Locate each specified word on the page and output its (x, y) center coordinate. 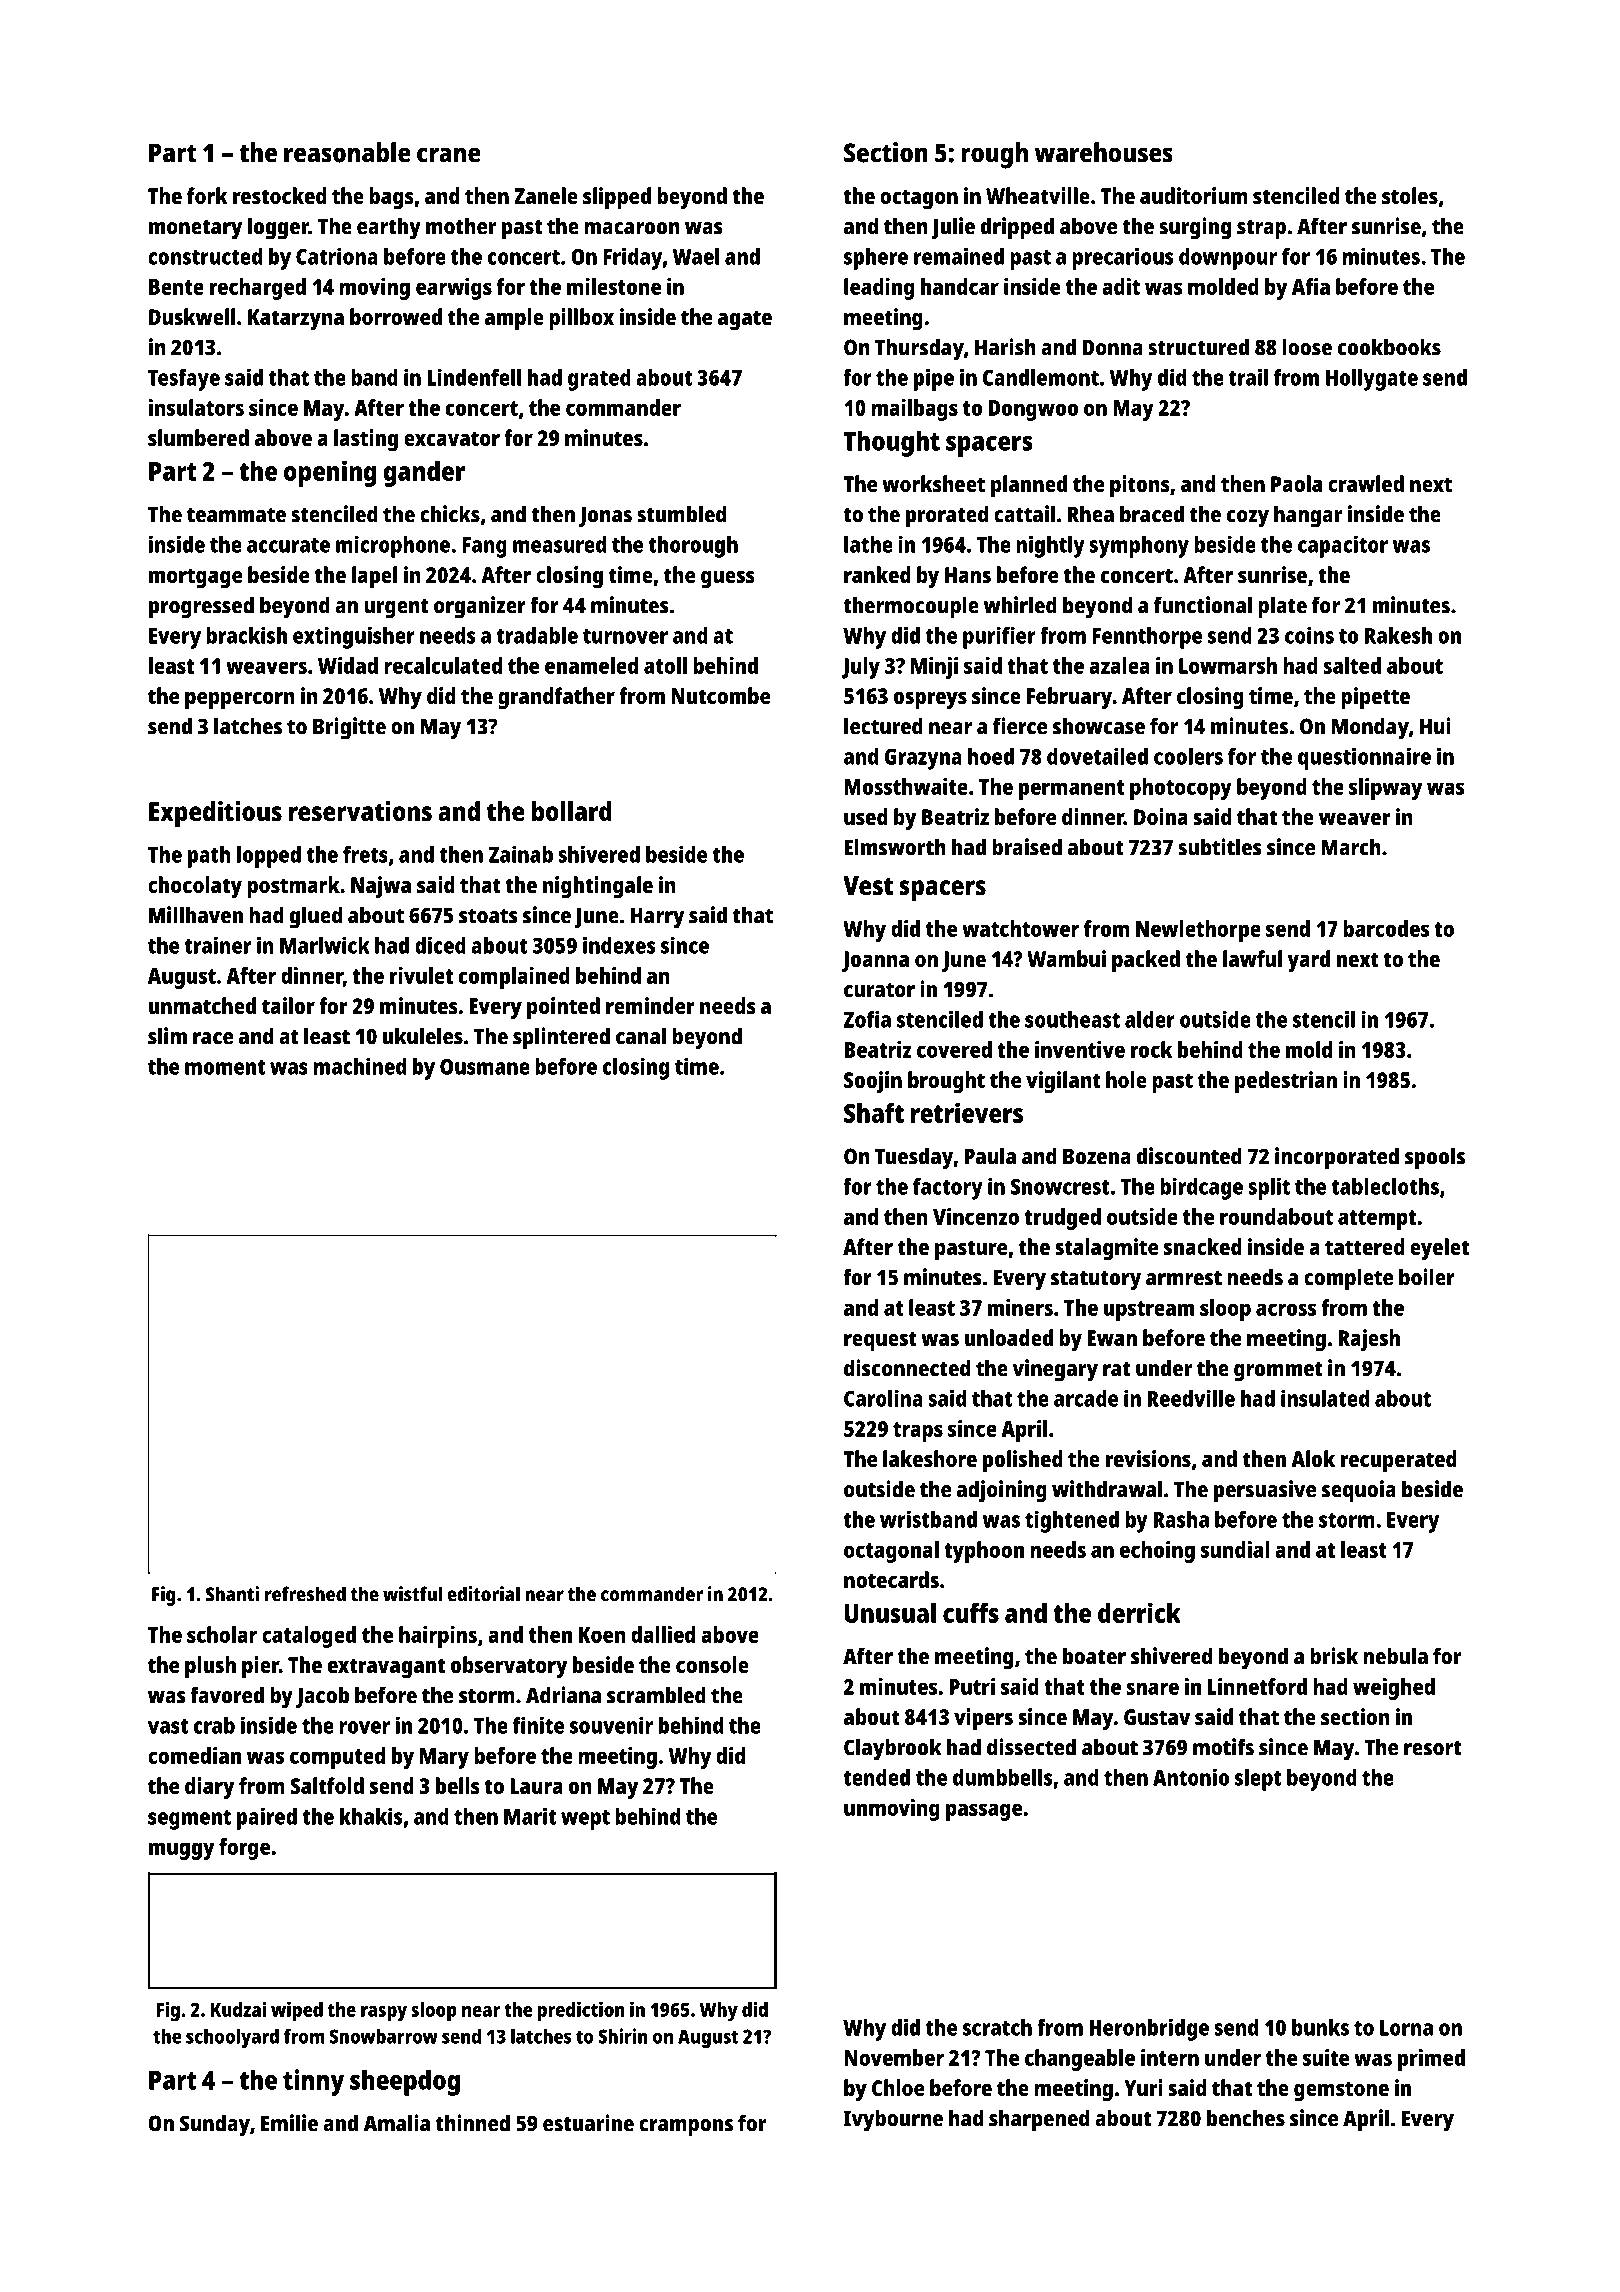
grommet (1278, 1372)
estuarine (588, 2123)
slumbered (198, 437)
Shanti (232, 1594)
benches (1246, 2118)
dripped (1017, 228)
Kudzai (238, 2009)
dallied (663, 1634)
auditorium (1194, 195)
